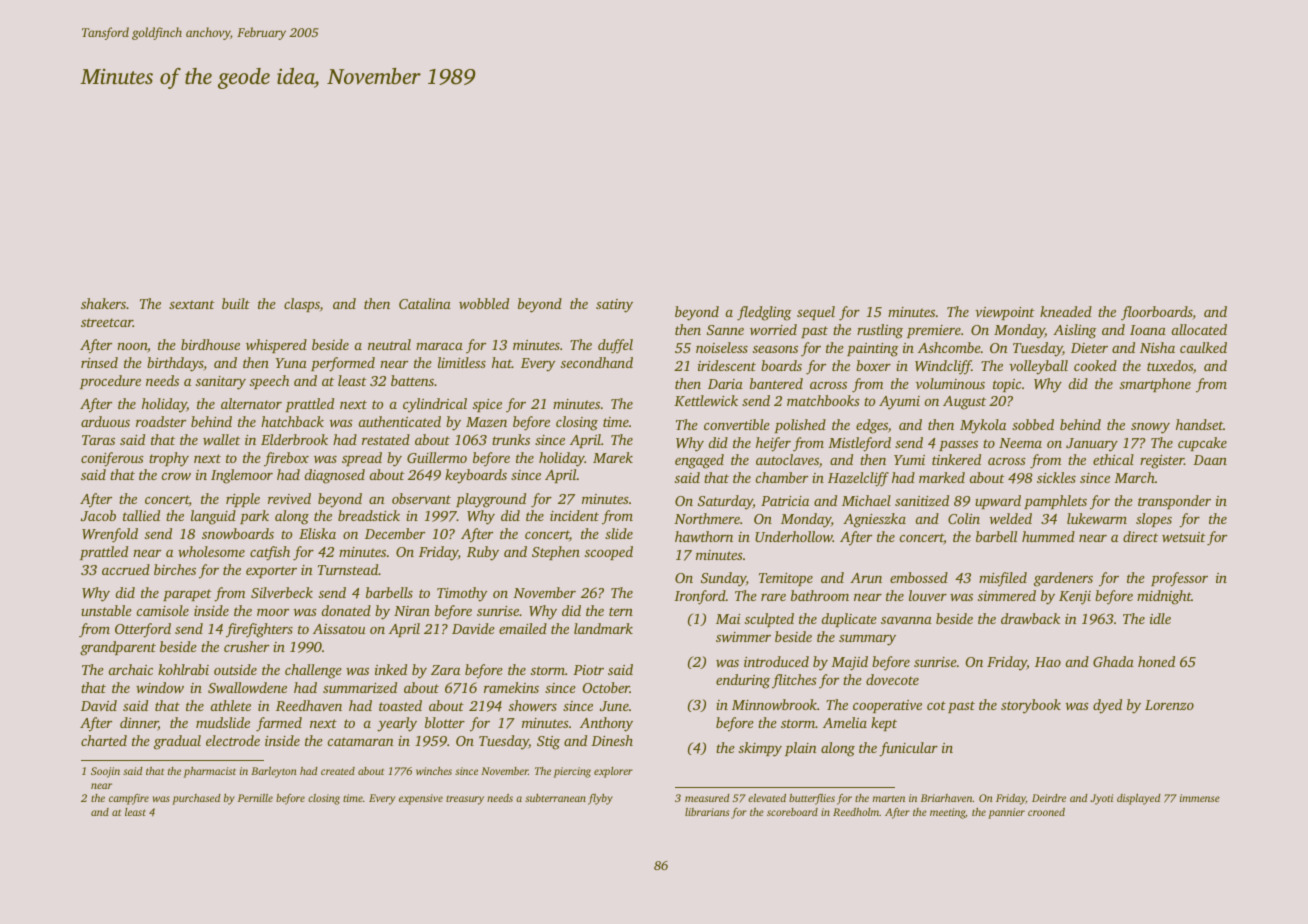  I want to click on librarians, so click(707, 812).
